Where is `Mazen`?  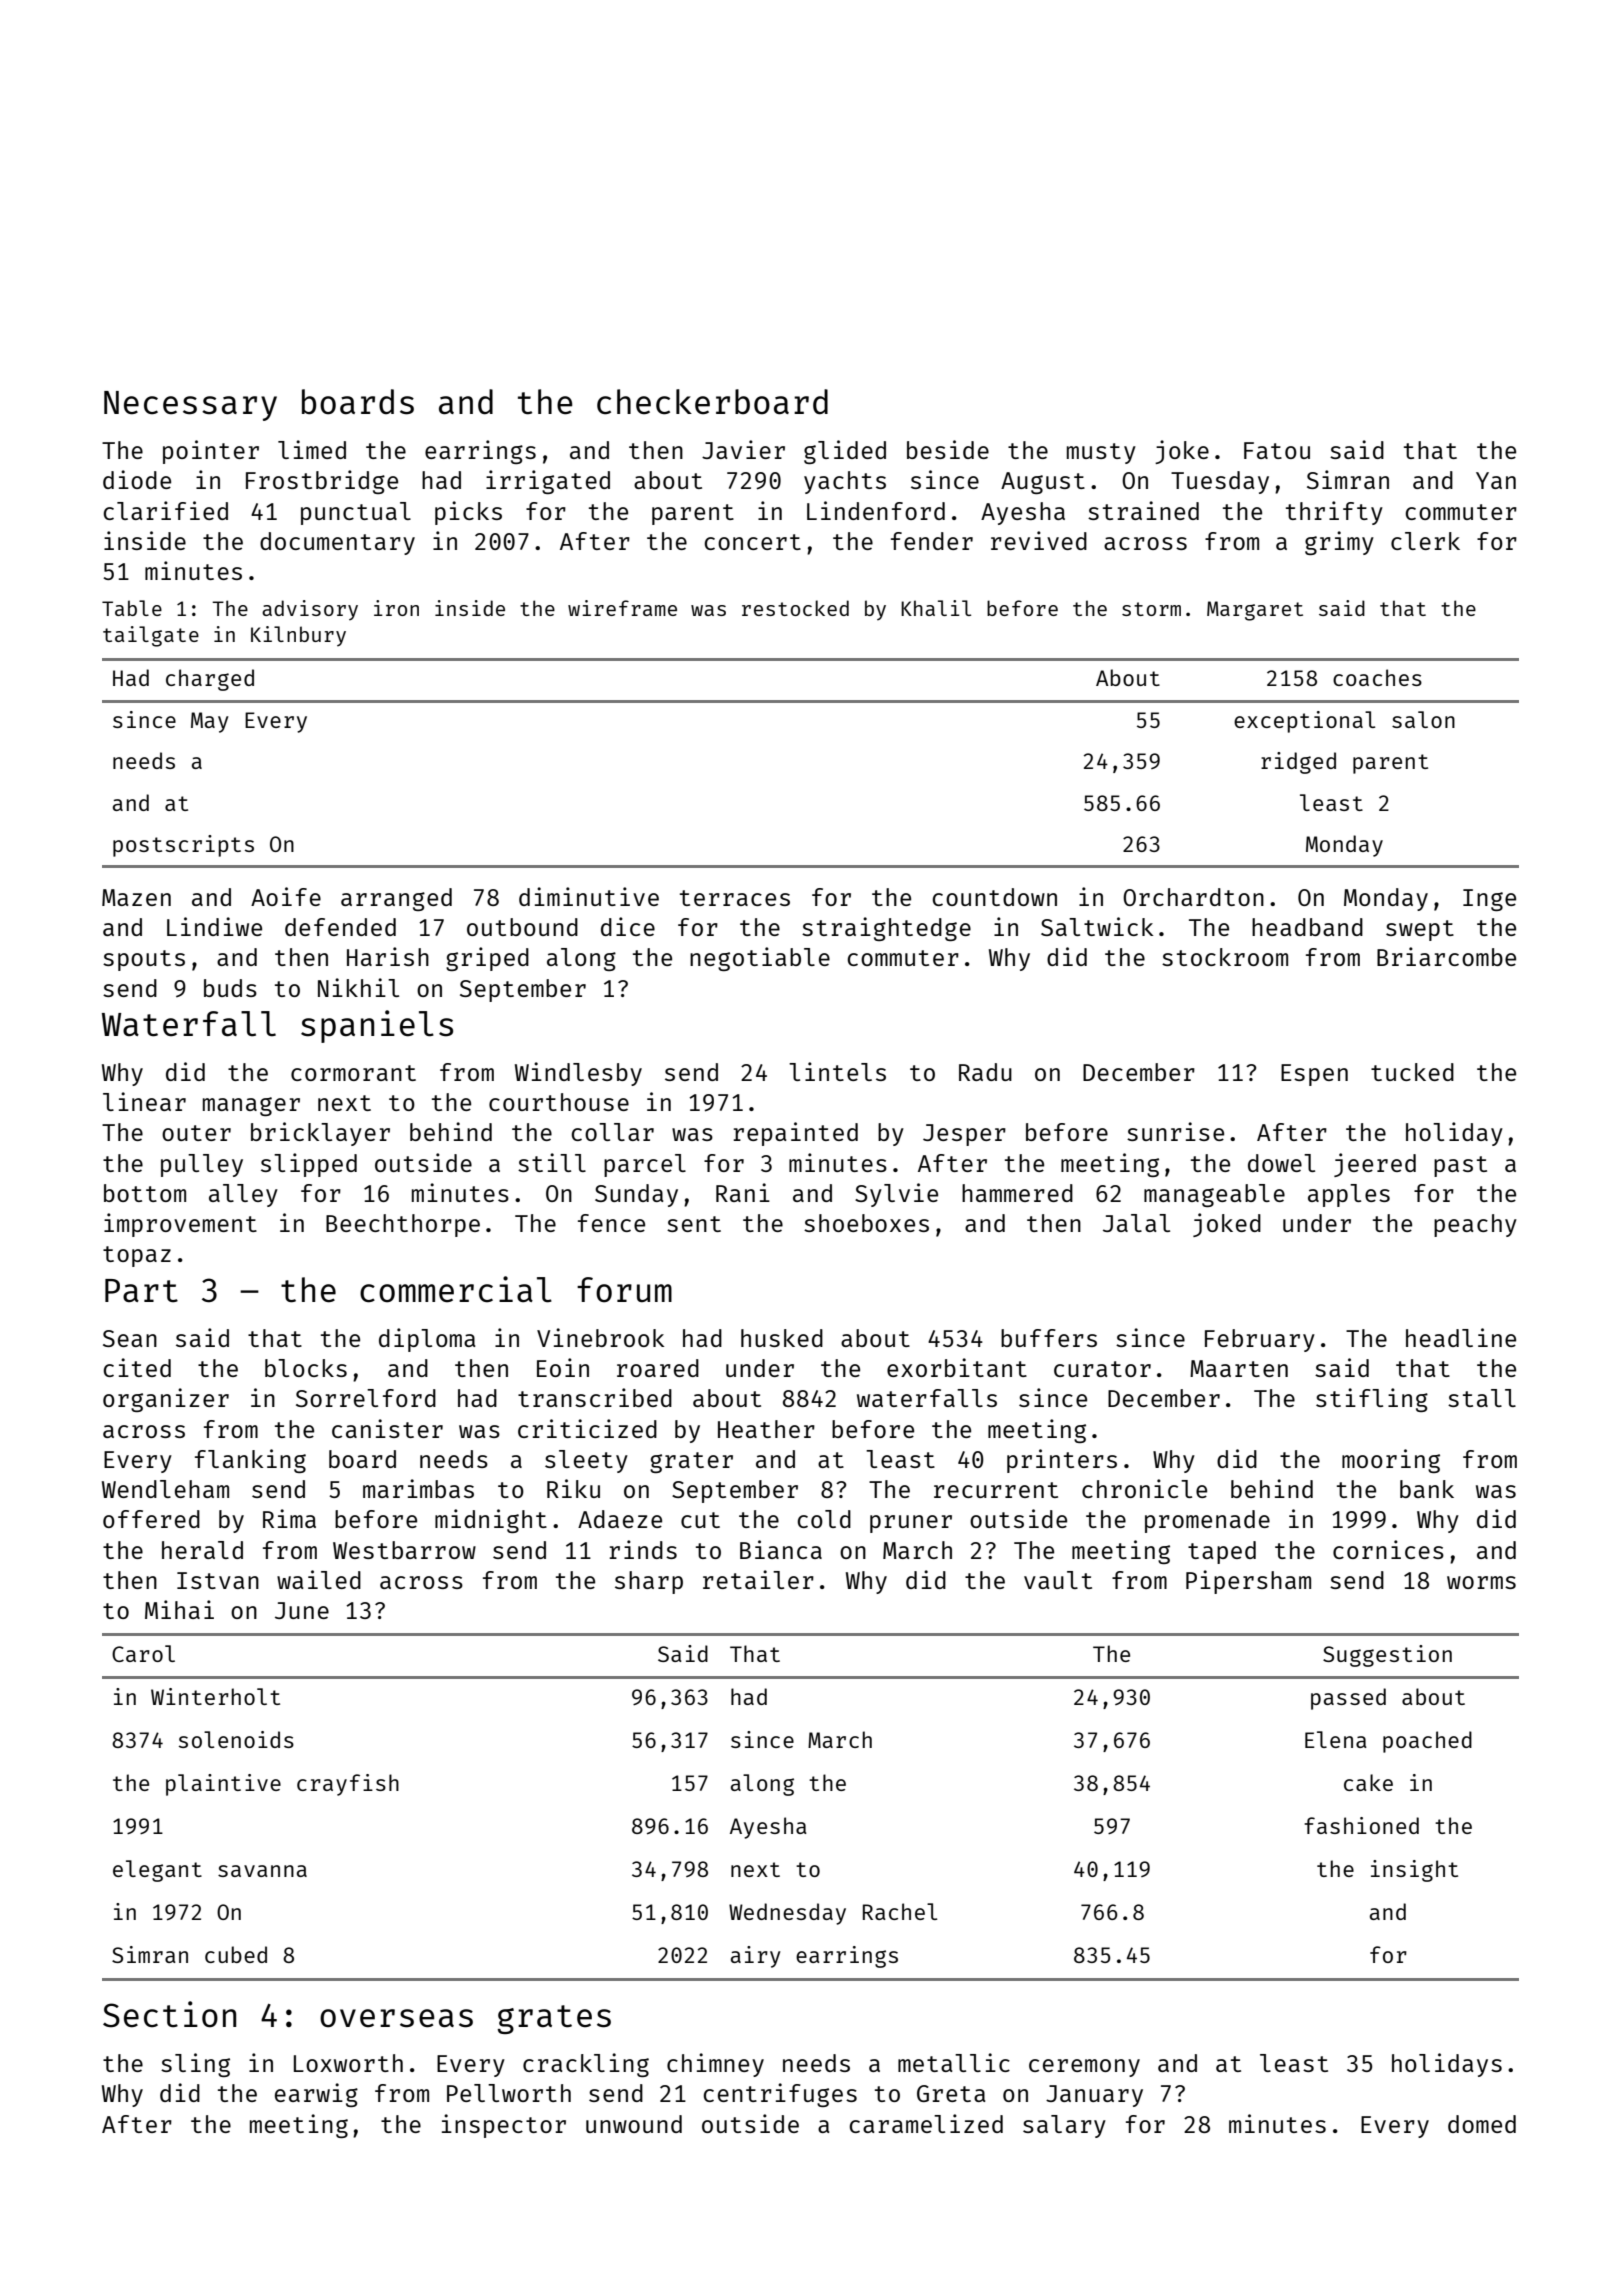
Mazen is located at coordinates (136, 897).
